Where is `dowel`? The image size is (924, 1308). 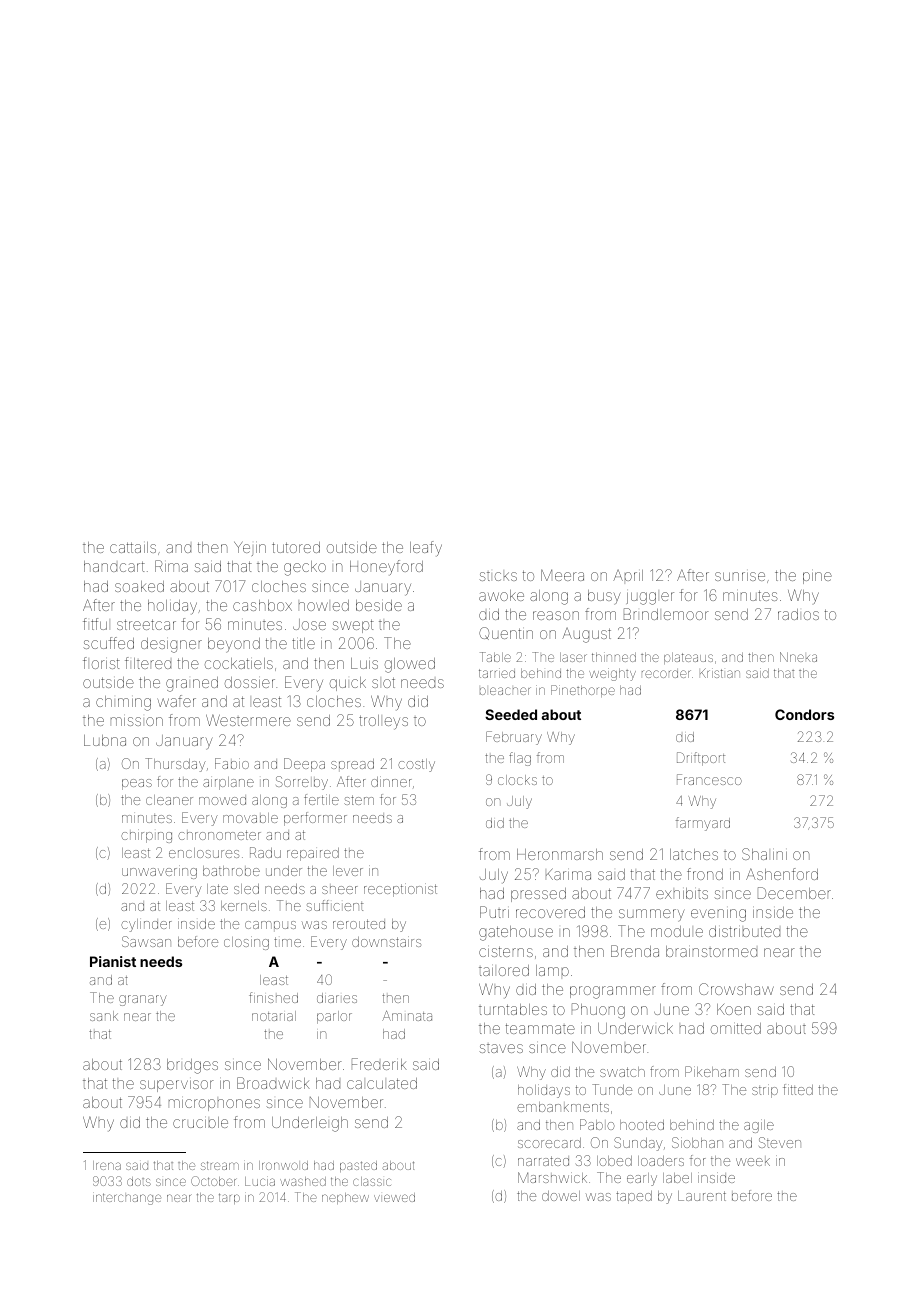 dowel is located at coordinates (561, 1196).
